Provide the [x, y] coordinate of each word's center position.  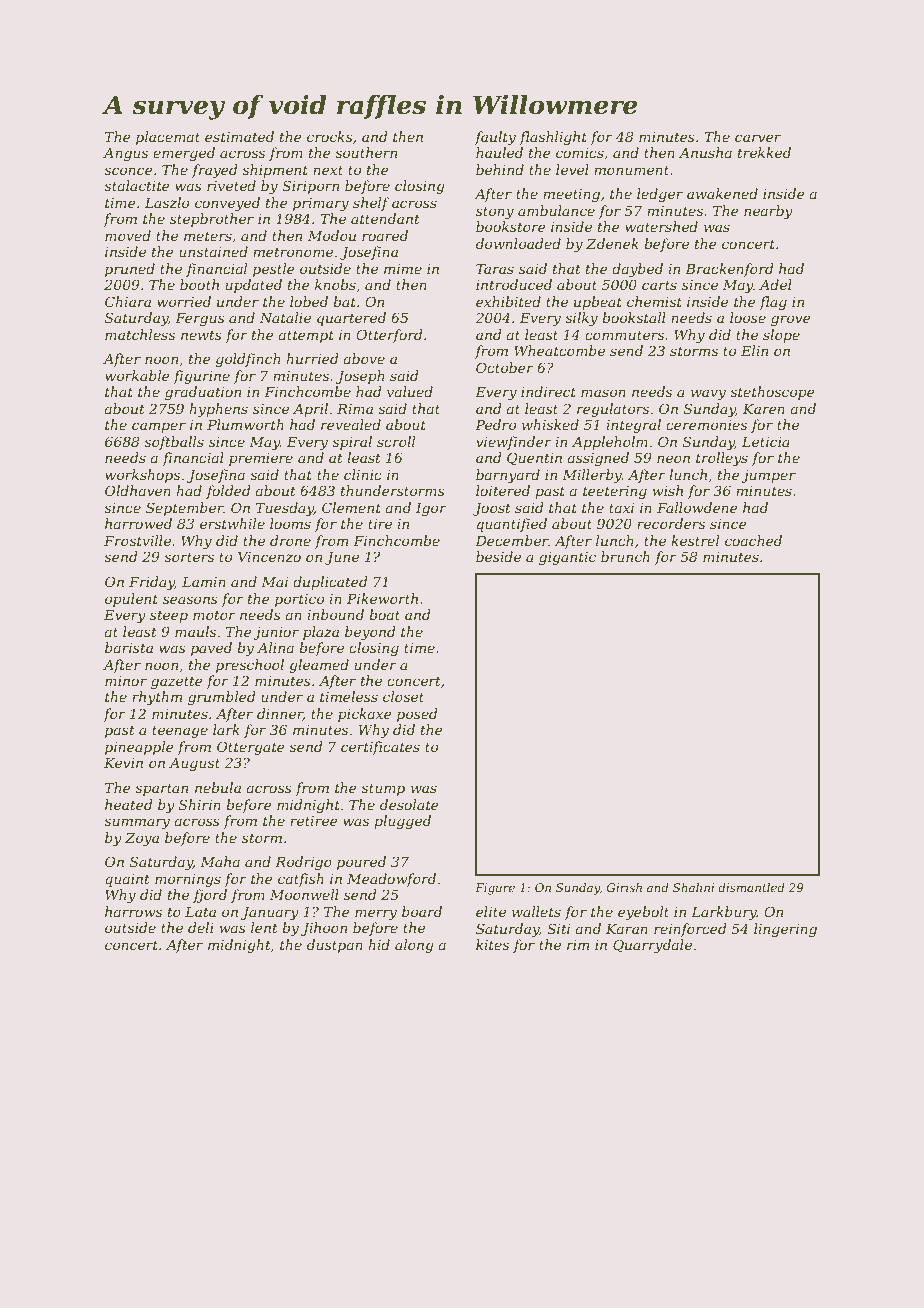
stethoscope [772, 393]
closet [403, 696]
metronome [293, 252]
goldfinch [248, 360]
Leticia [766, 442]
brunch [625, 556]
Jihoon [324, 929]
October [505, 367]
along [414, 946]
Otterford [389, 336]
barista [129, 647]
